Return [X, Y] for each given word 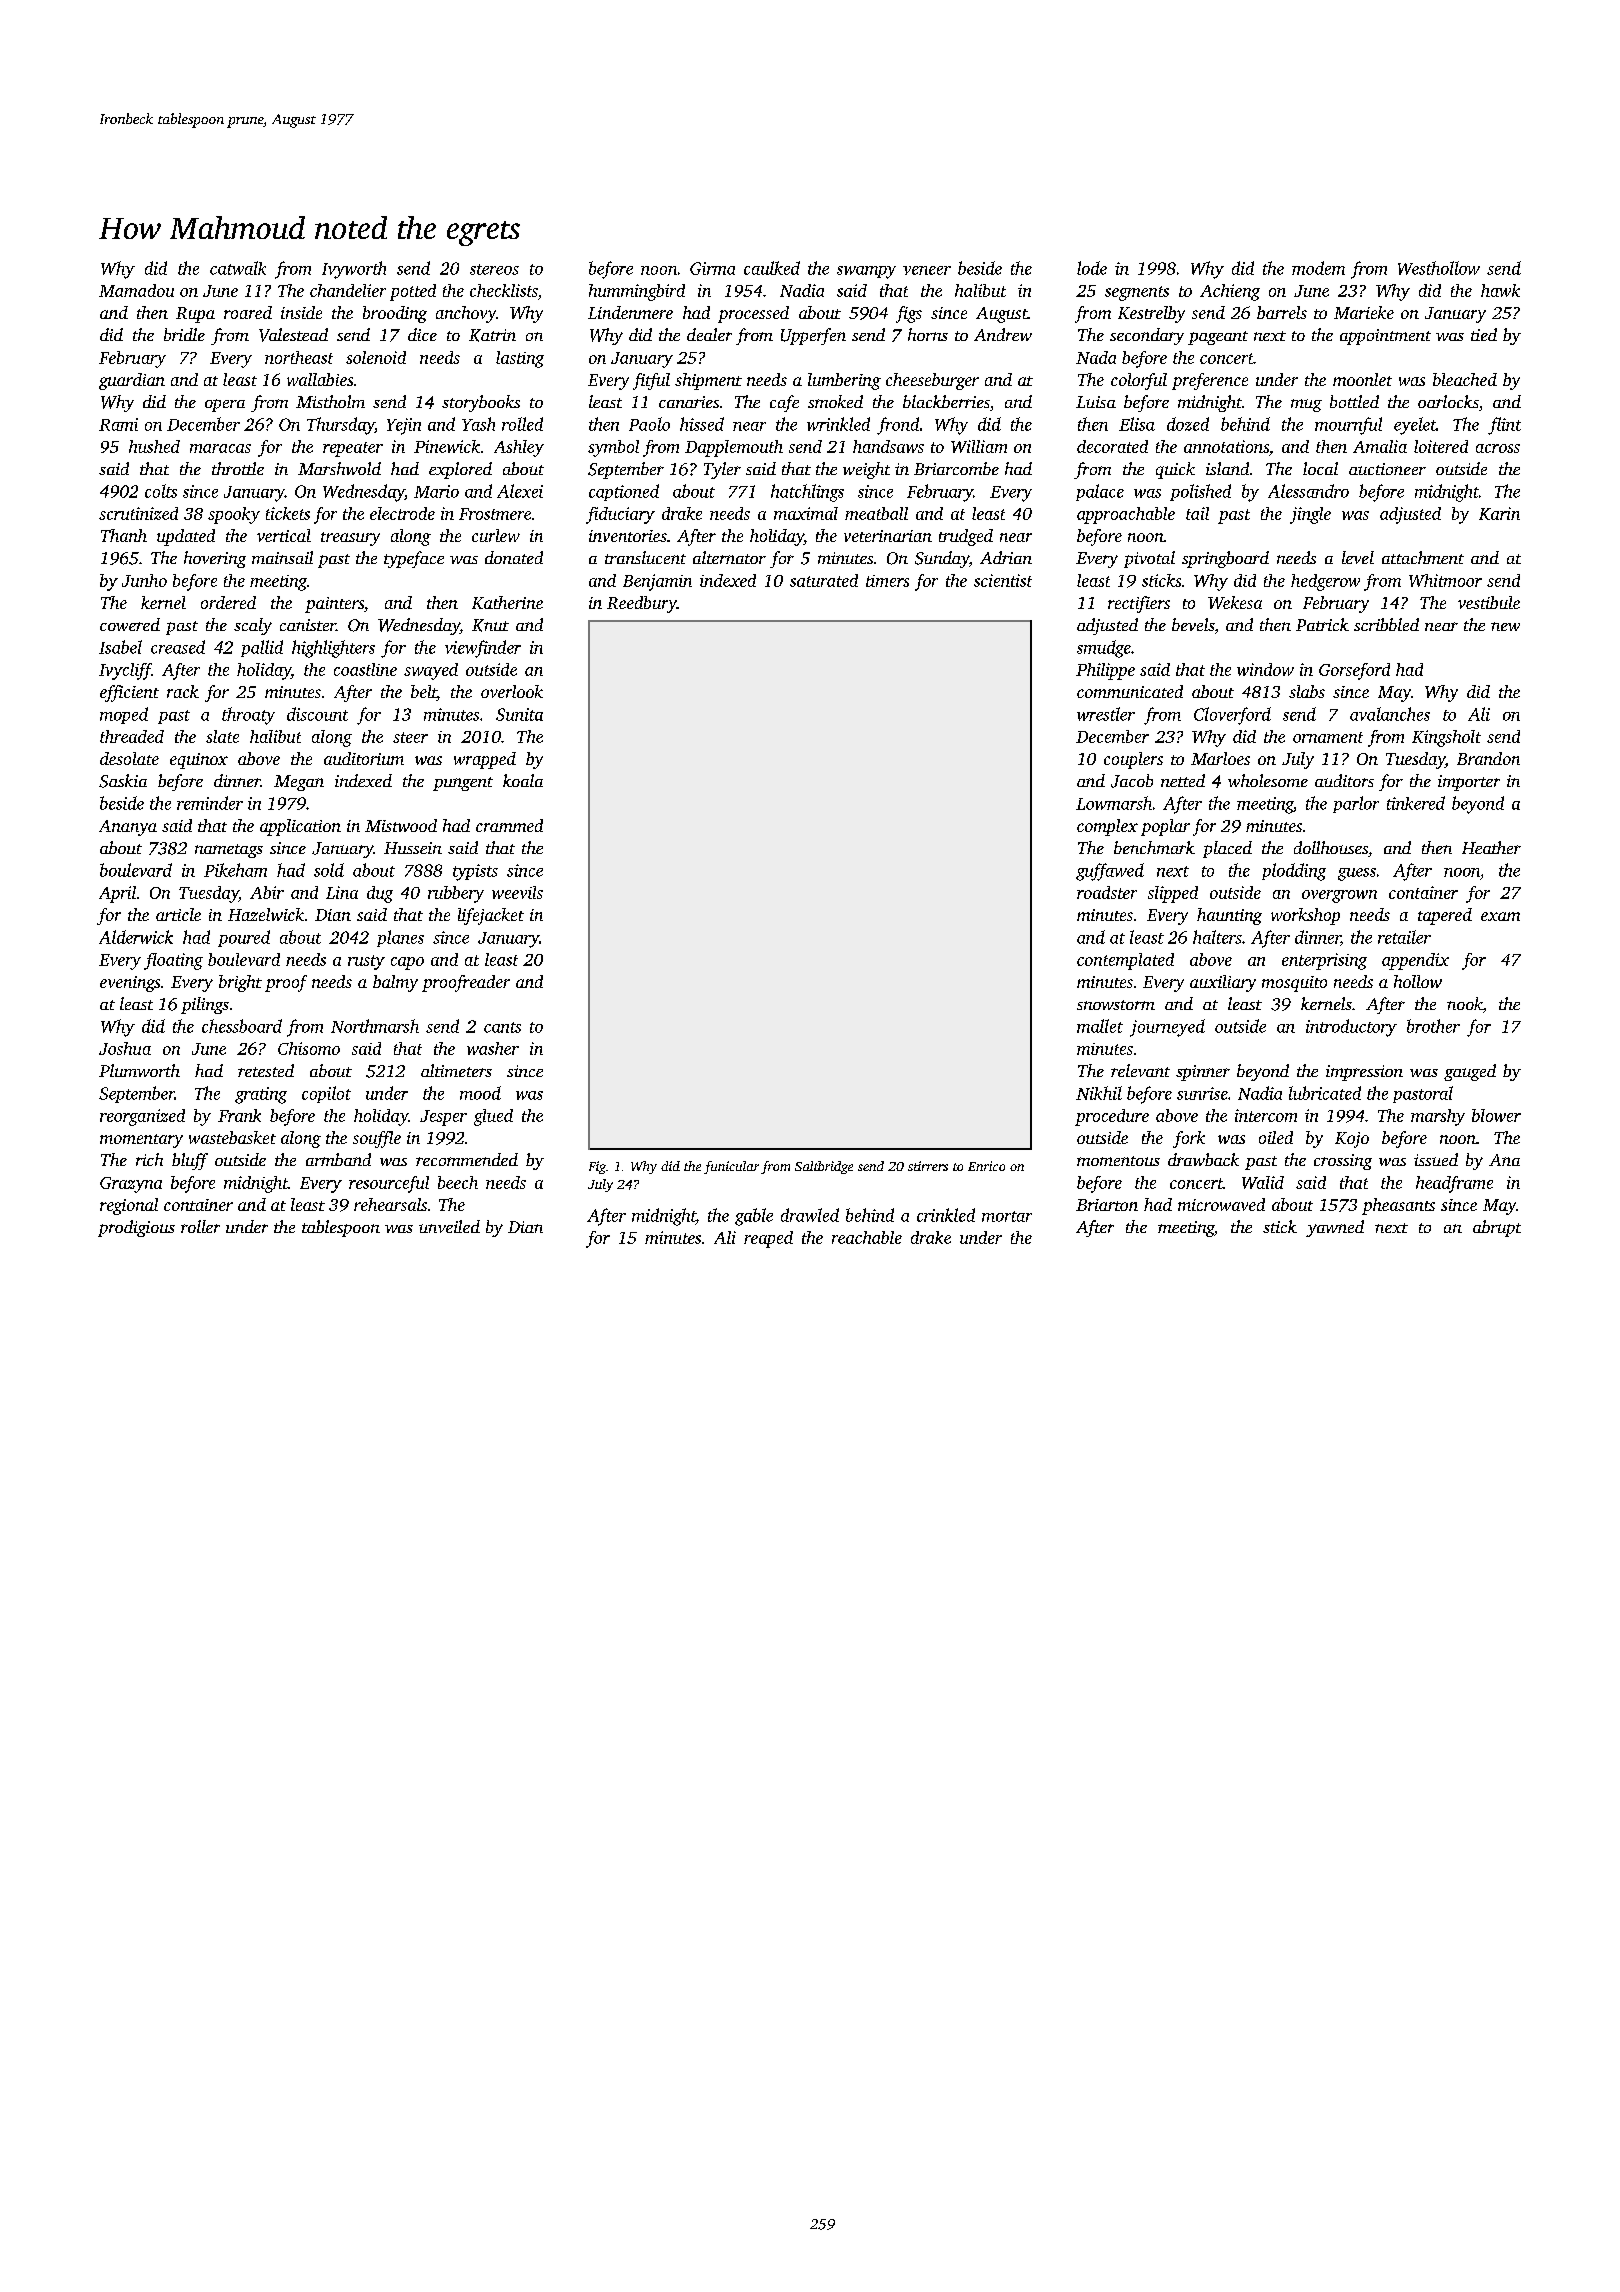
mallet [1100, 1026]
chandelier [348, 290]
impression [1364, 1073]
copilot [326, 1094]
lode [1092, 268]
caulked [772, 268]
